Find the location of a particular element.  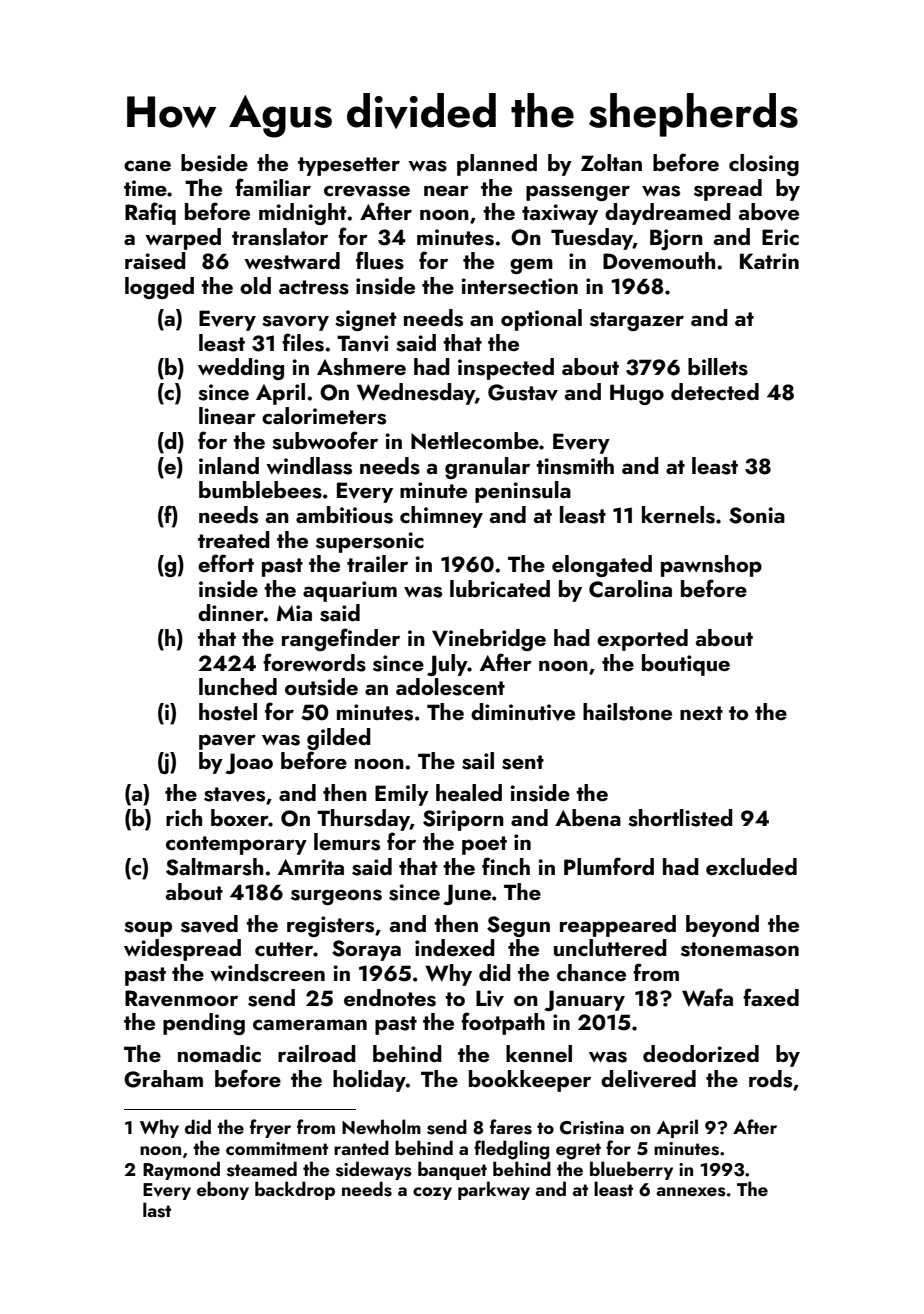

annexes is located at coordinates (691, 1192).
